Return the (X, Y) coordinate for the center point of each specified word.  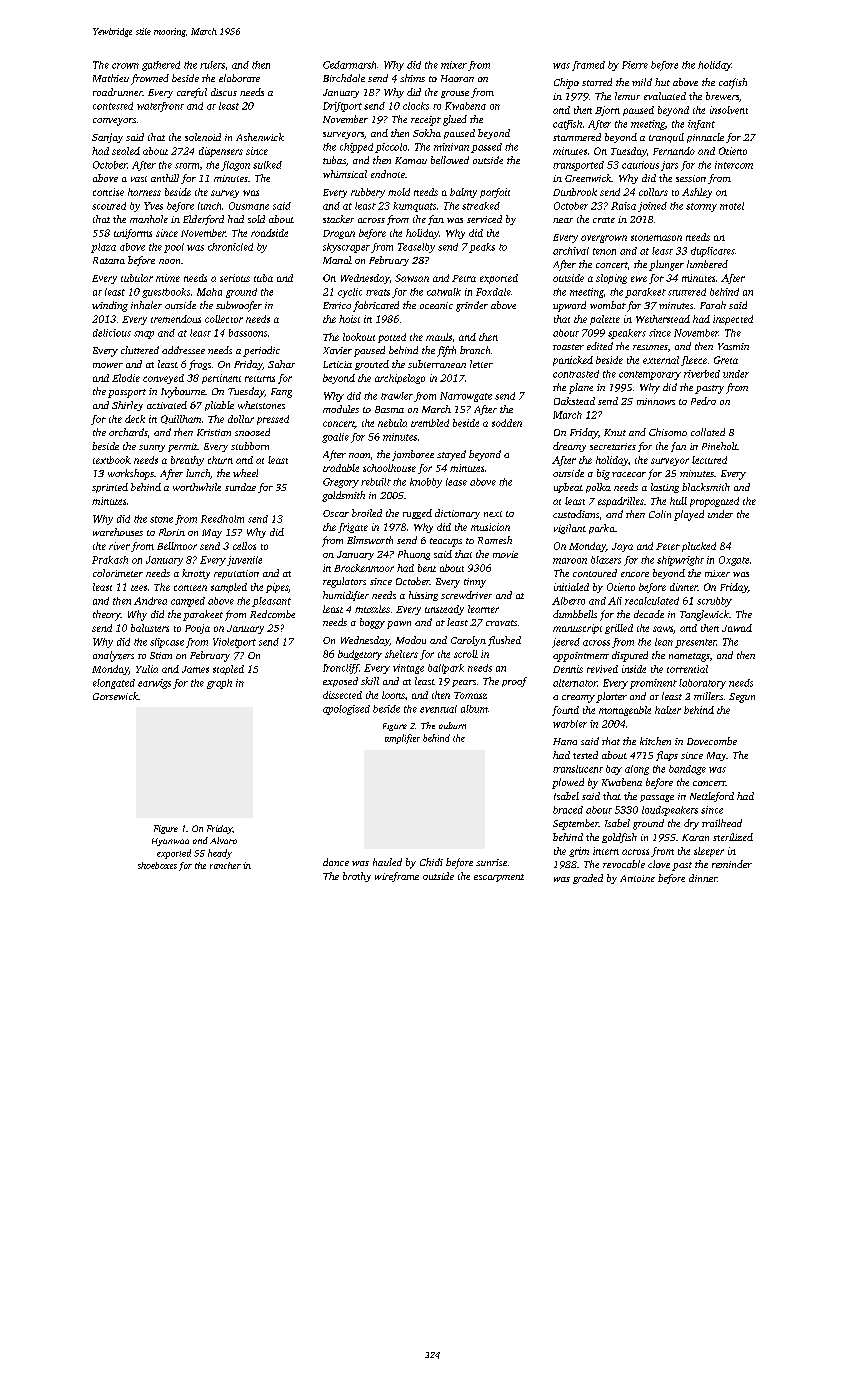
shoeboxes (157, 865)
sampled (229, 588)
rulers (212, 65)
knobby (426, 483)
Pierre (635, 65)
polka (598, 488)
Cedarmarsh (349, 65)
